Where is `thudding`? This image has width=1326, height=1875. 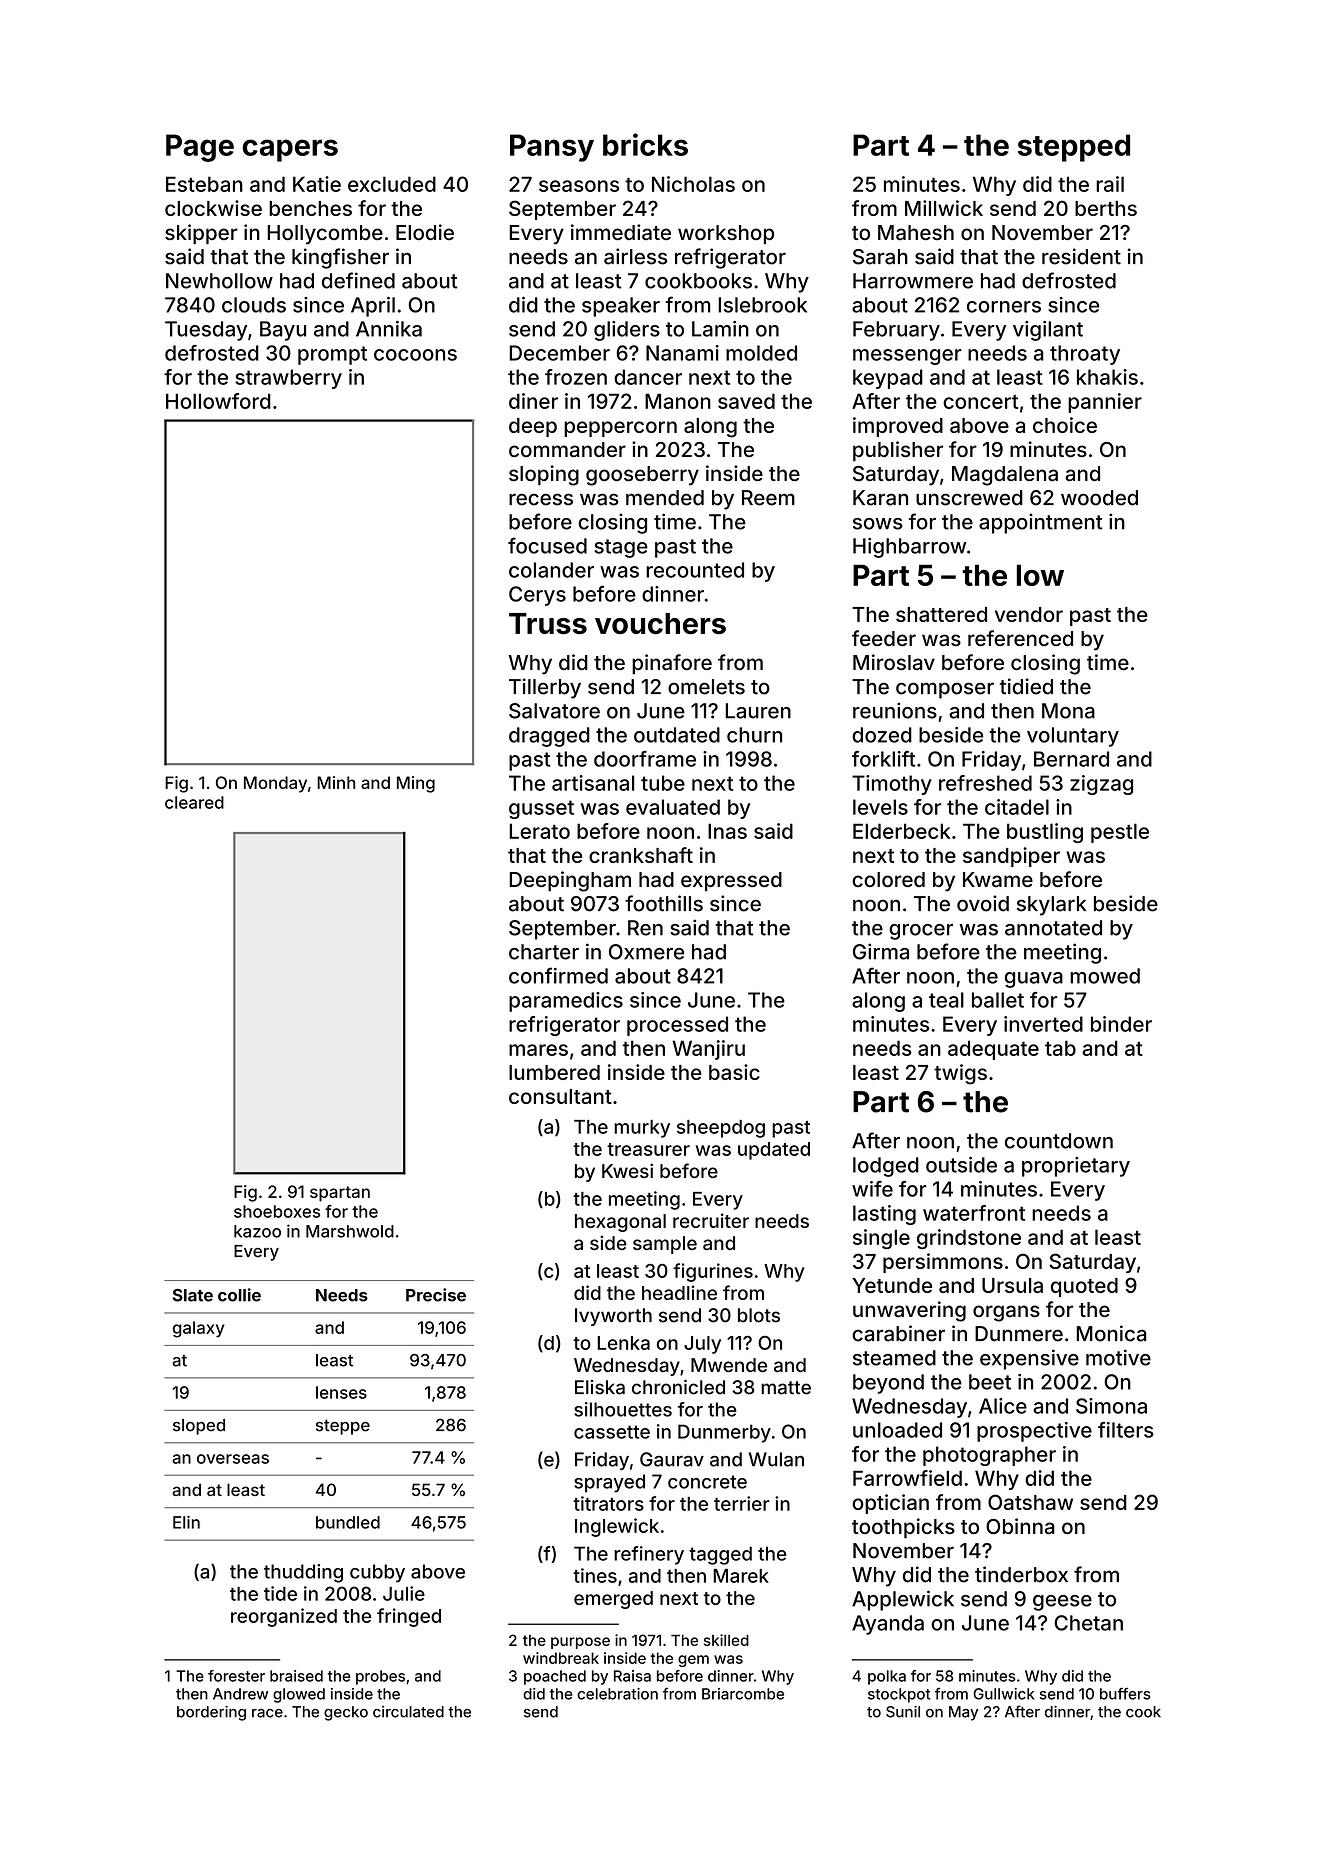
thudding is located at coordinates (303, 1573).
